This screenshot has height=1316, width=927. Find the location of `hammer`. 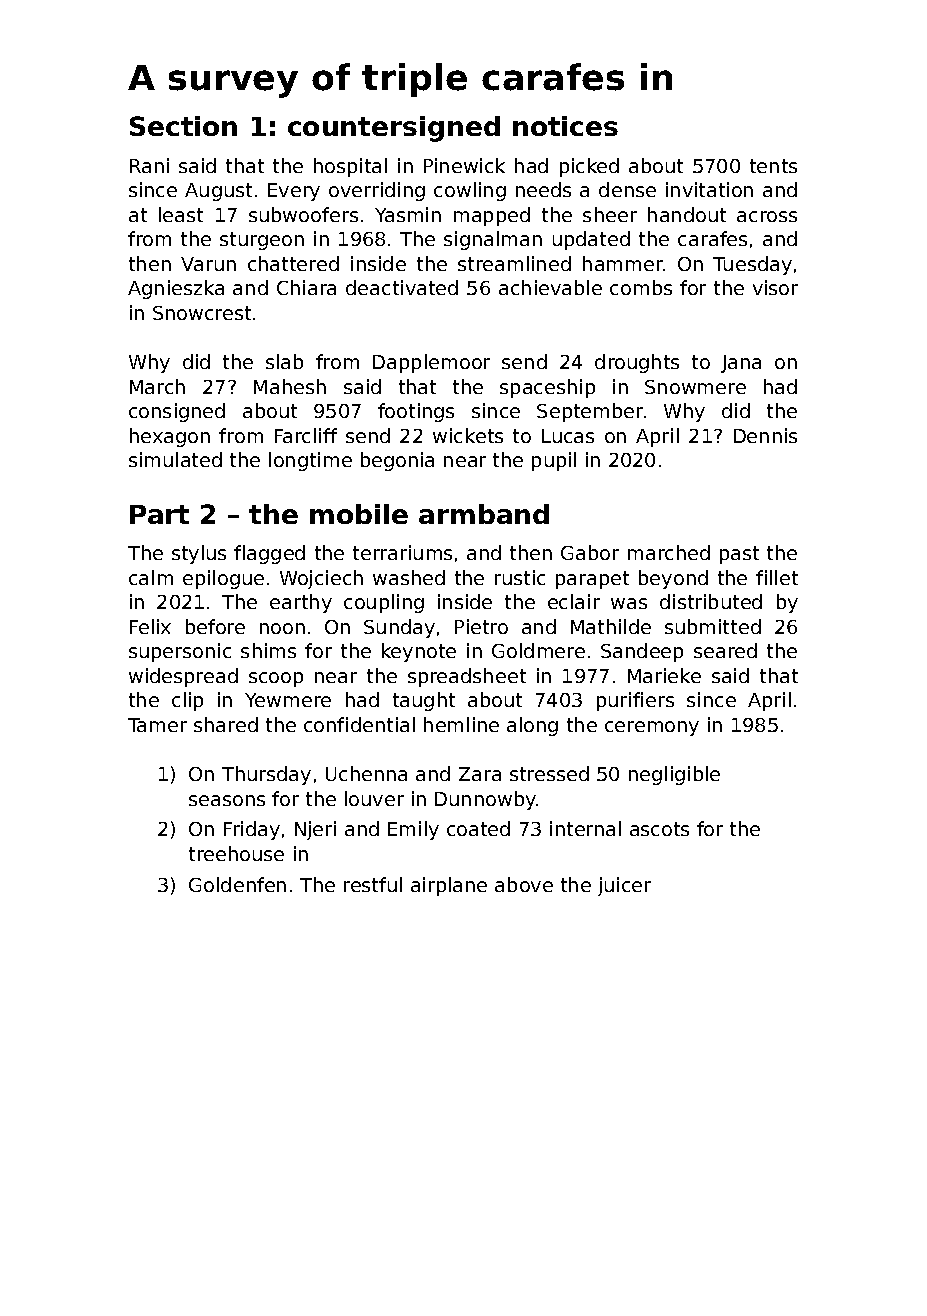

hammer is located at coordinates (623, 263).
